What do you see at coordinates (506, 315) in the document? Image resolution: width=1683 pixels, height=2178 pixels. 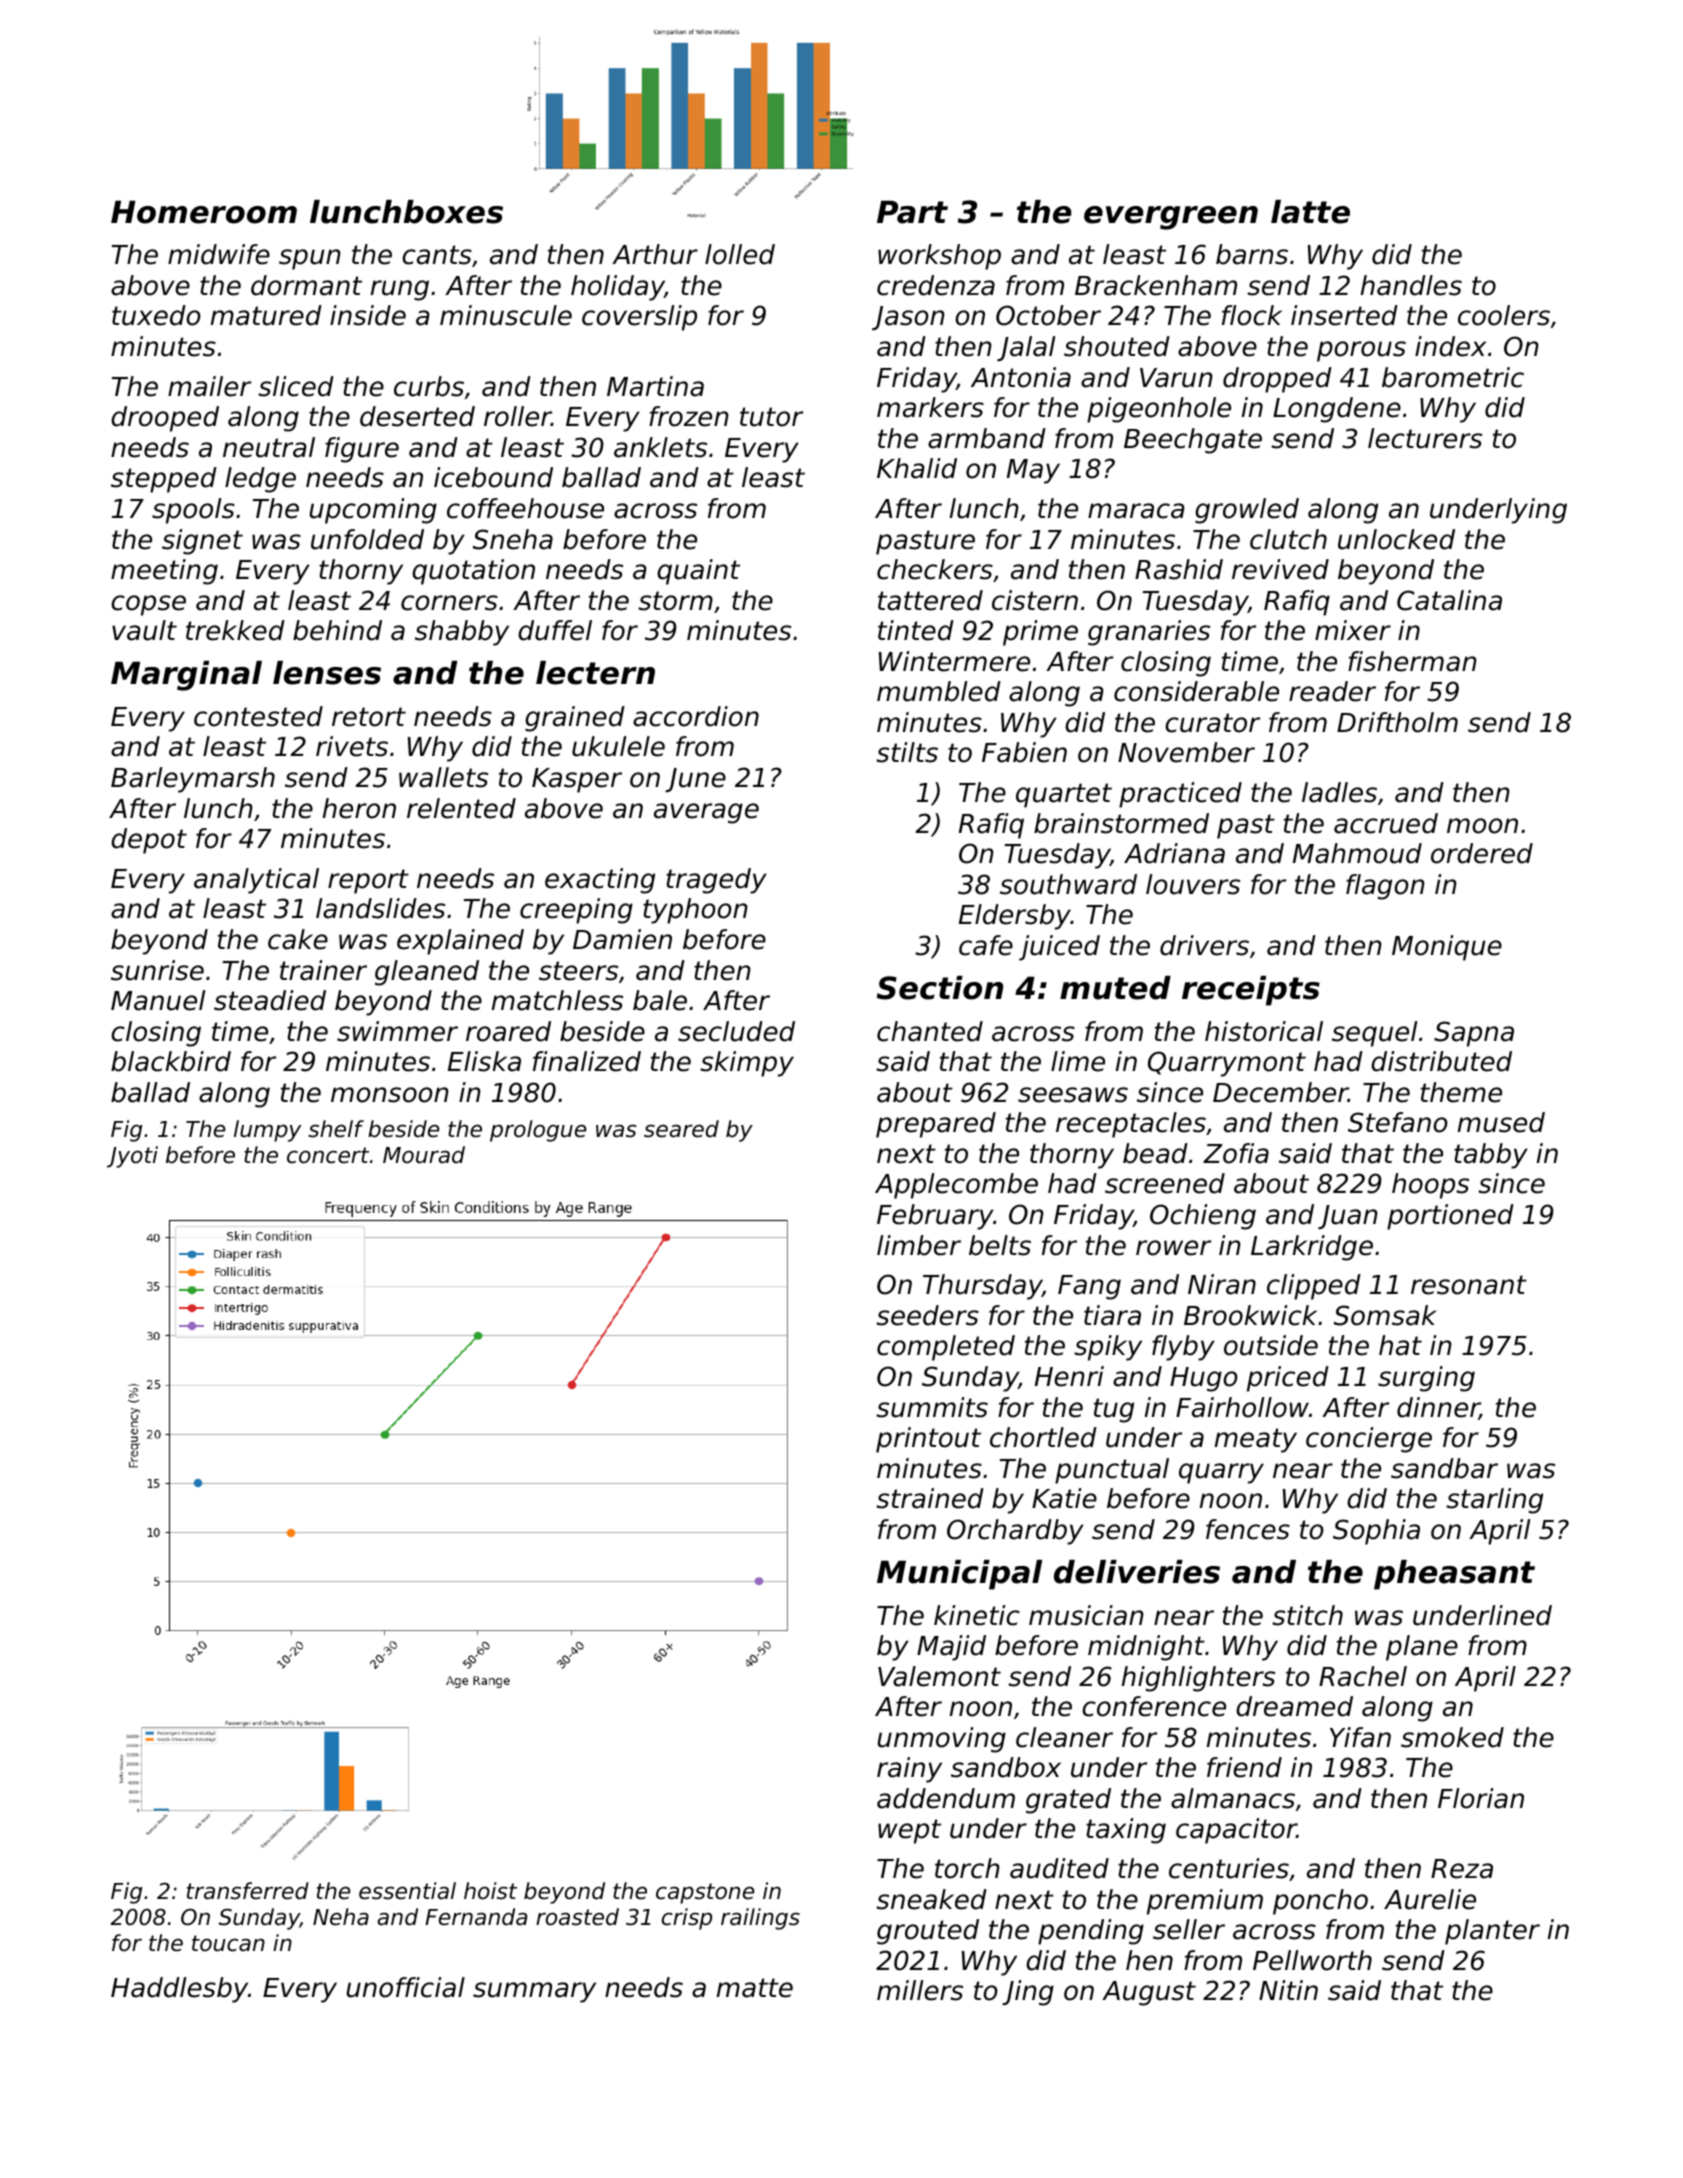 I see `minuscule` at bounding box center [506, 315].
